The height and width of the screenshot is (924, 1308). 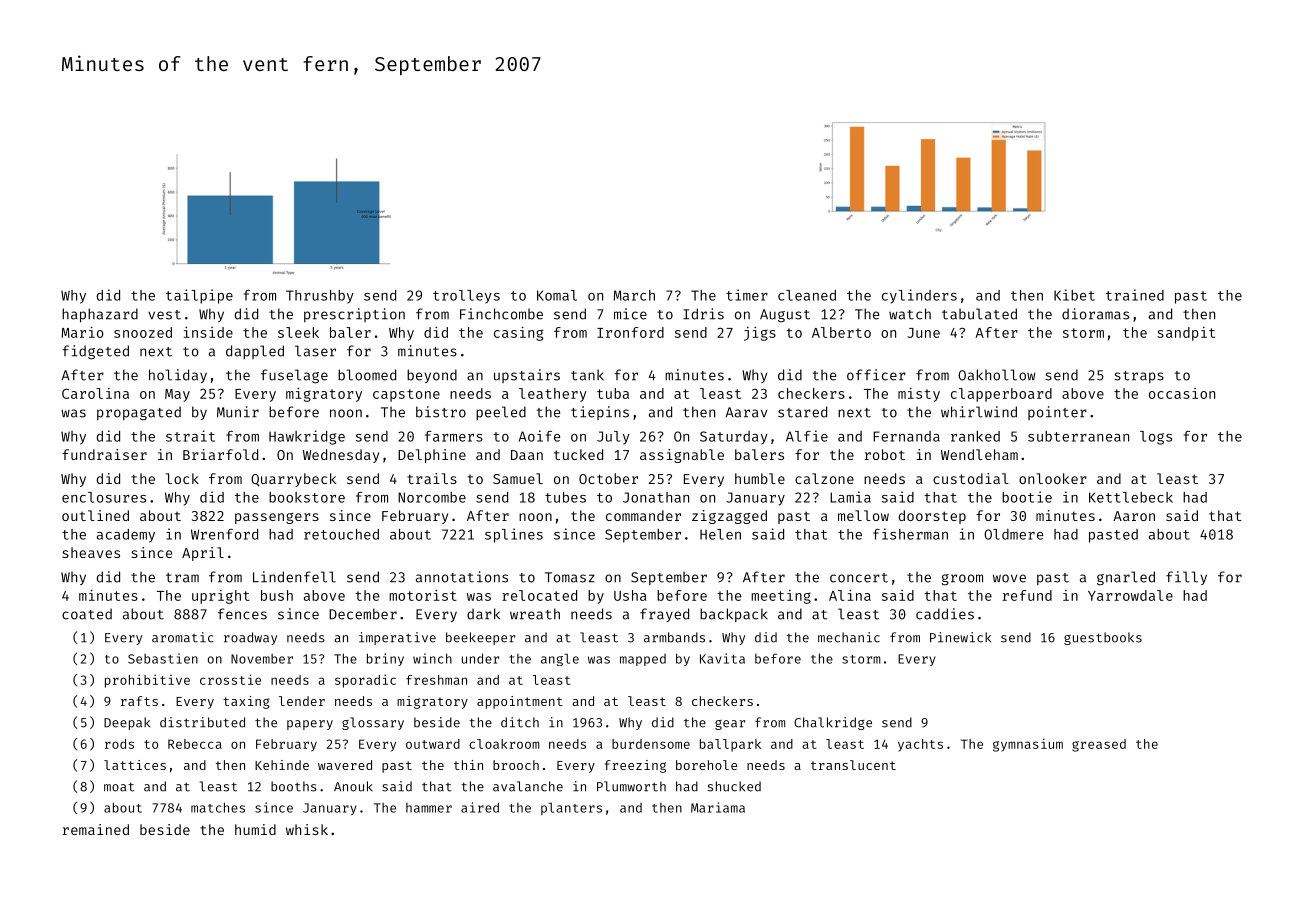 What do you see at coordinates (960, 637) in the screenshot?
I see `Pinewick` at bounding box center [960, 637].
